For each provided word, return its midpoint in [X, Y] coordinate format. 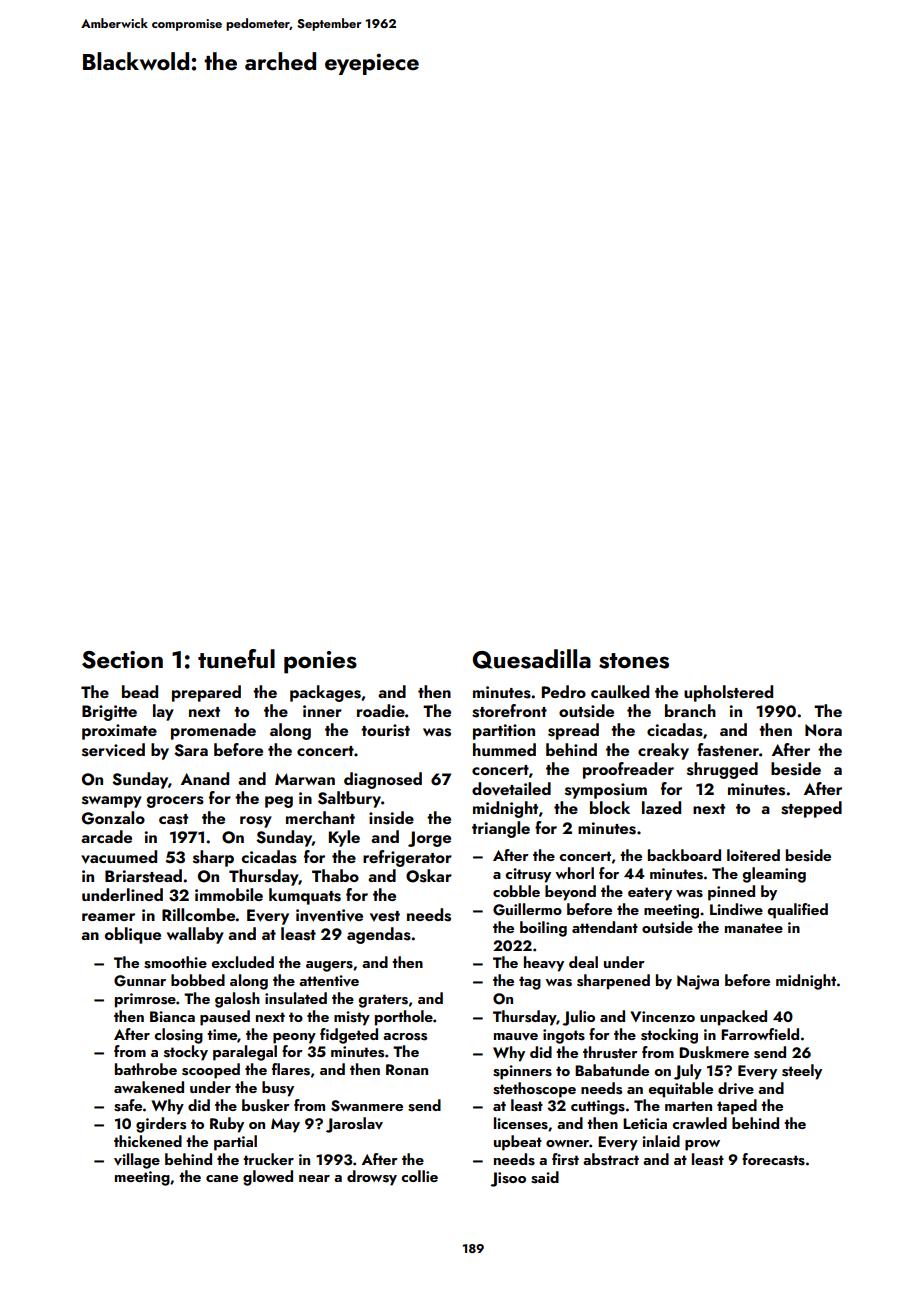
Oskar [429, 876]
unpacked [733, 1018]
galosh [237, 1000]
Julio [578, 1018]
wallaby [195, 935]
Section [122, 660]
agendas [379, 935]
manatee [754, 928]
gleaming [774, 875]
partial [235, 1143]
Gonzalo [113, 818]
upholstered [728, 693]
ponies [320, 662]
